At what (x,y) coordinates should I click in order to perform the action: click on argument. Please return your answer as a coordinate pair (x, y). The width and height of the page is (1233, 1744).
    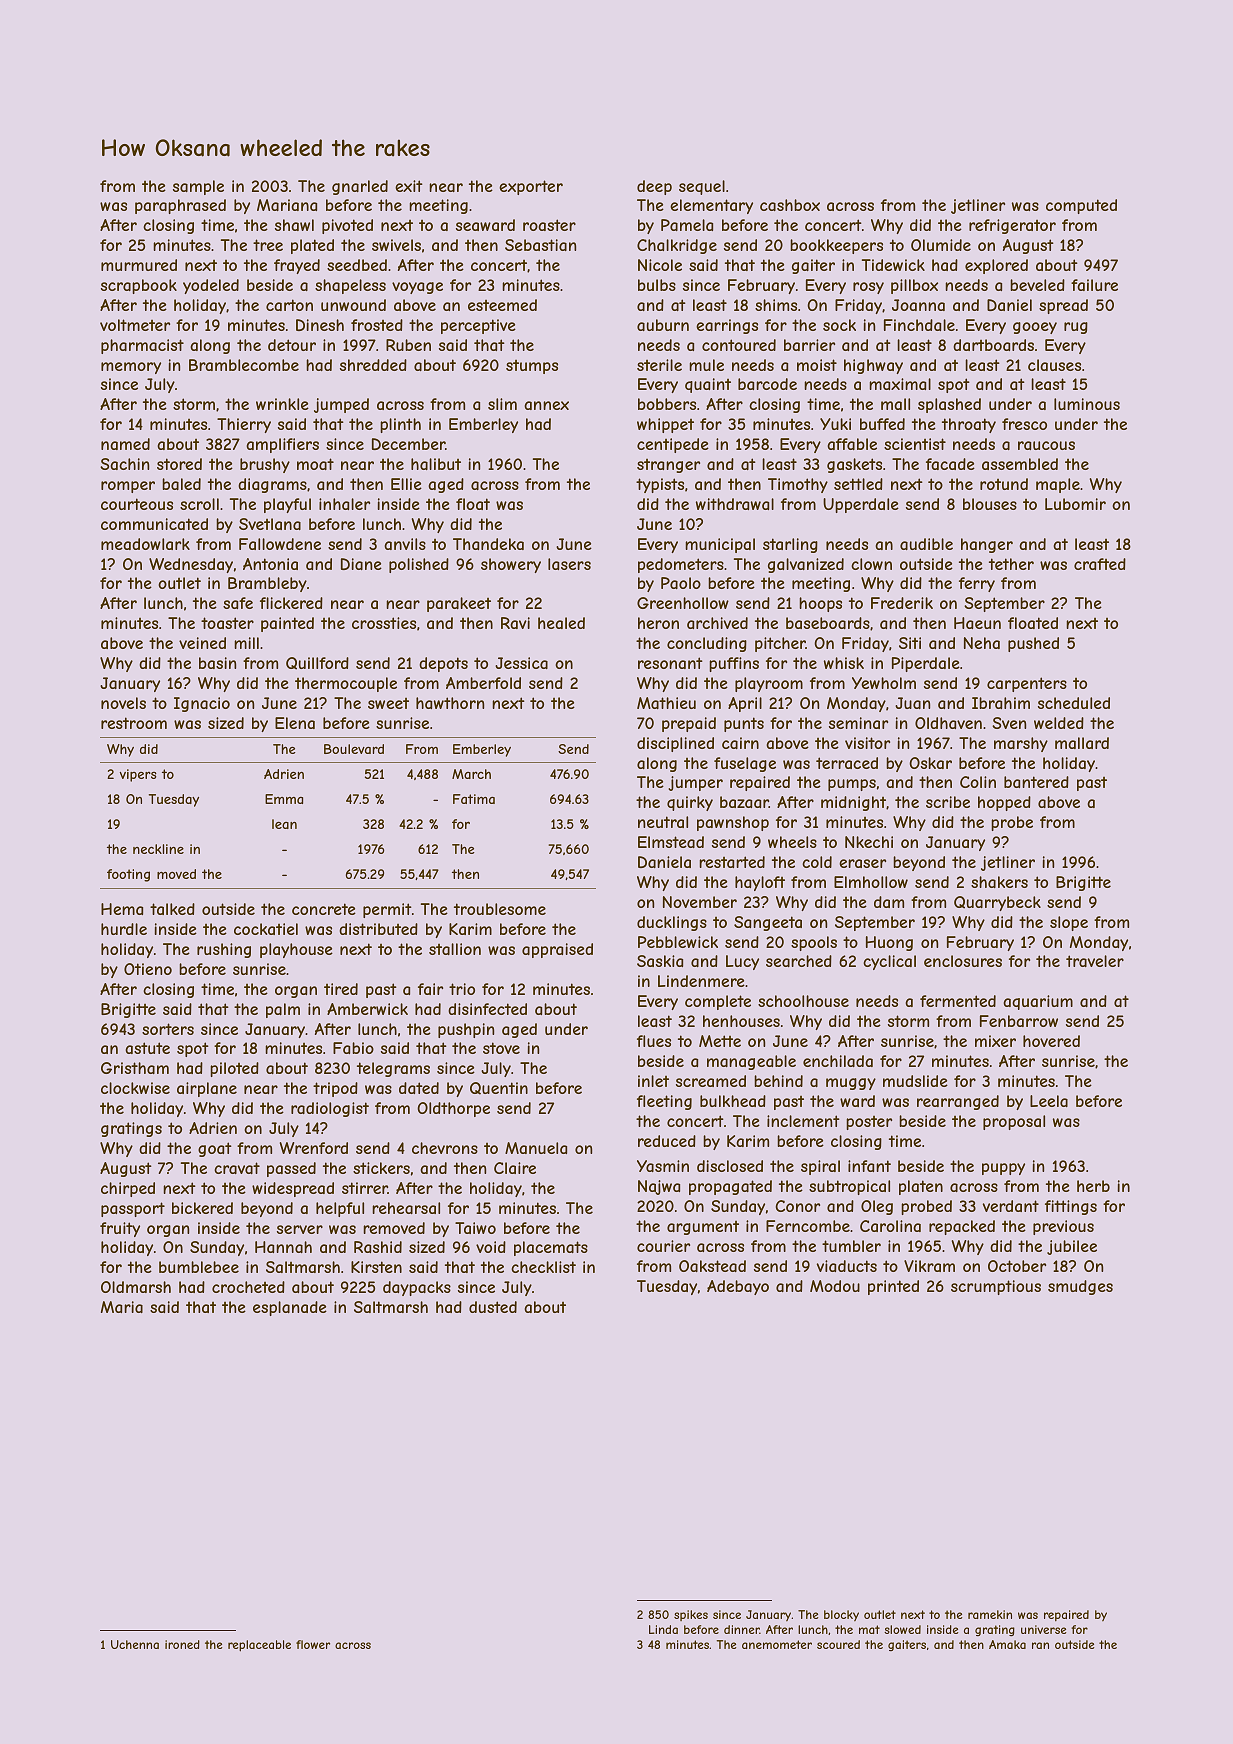
    Looking at the image, I should click on (703, 1228).
